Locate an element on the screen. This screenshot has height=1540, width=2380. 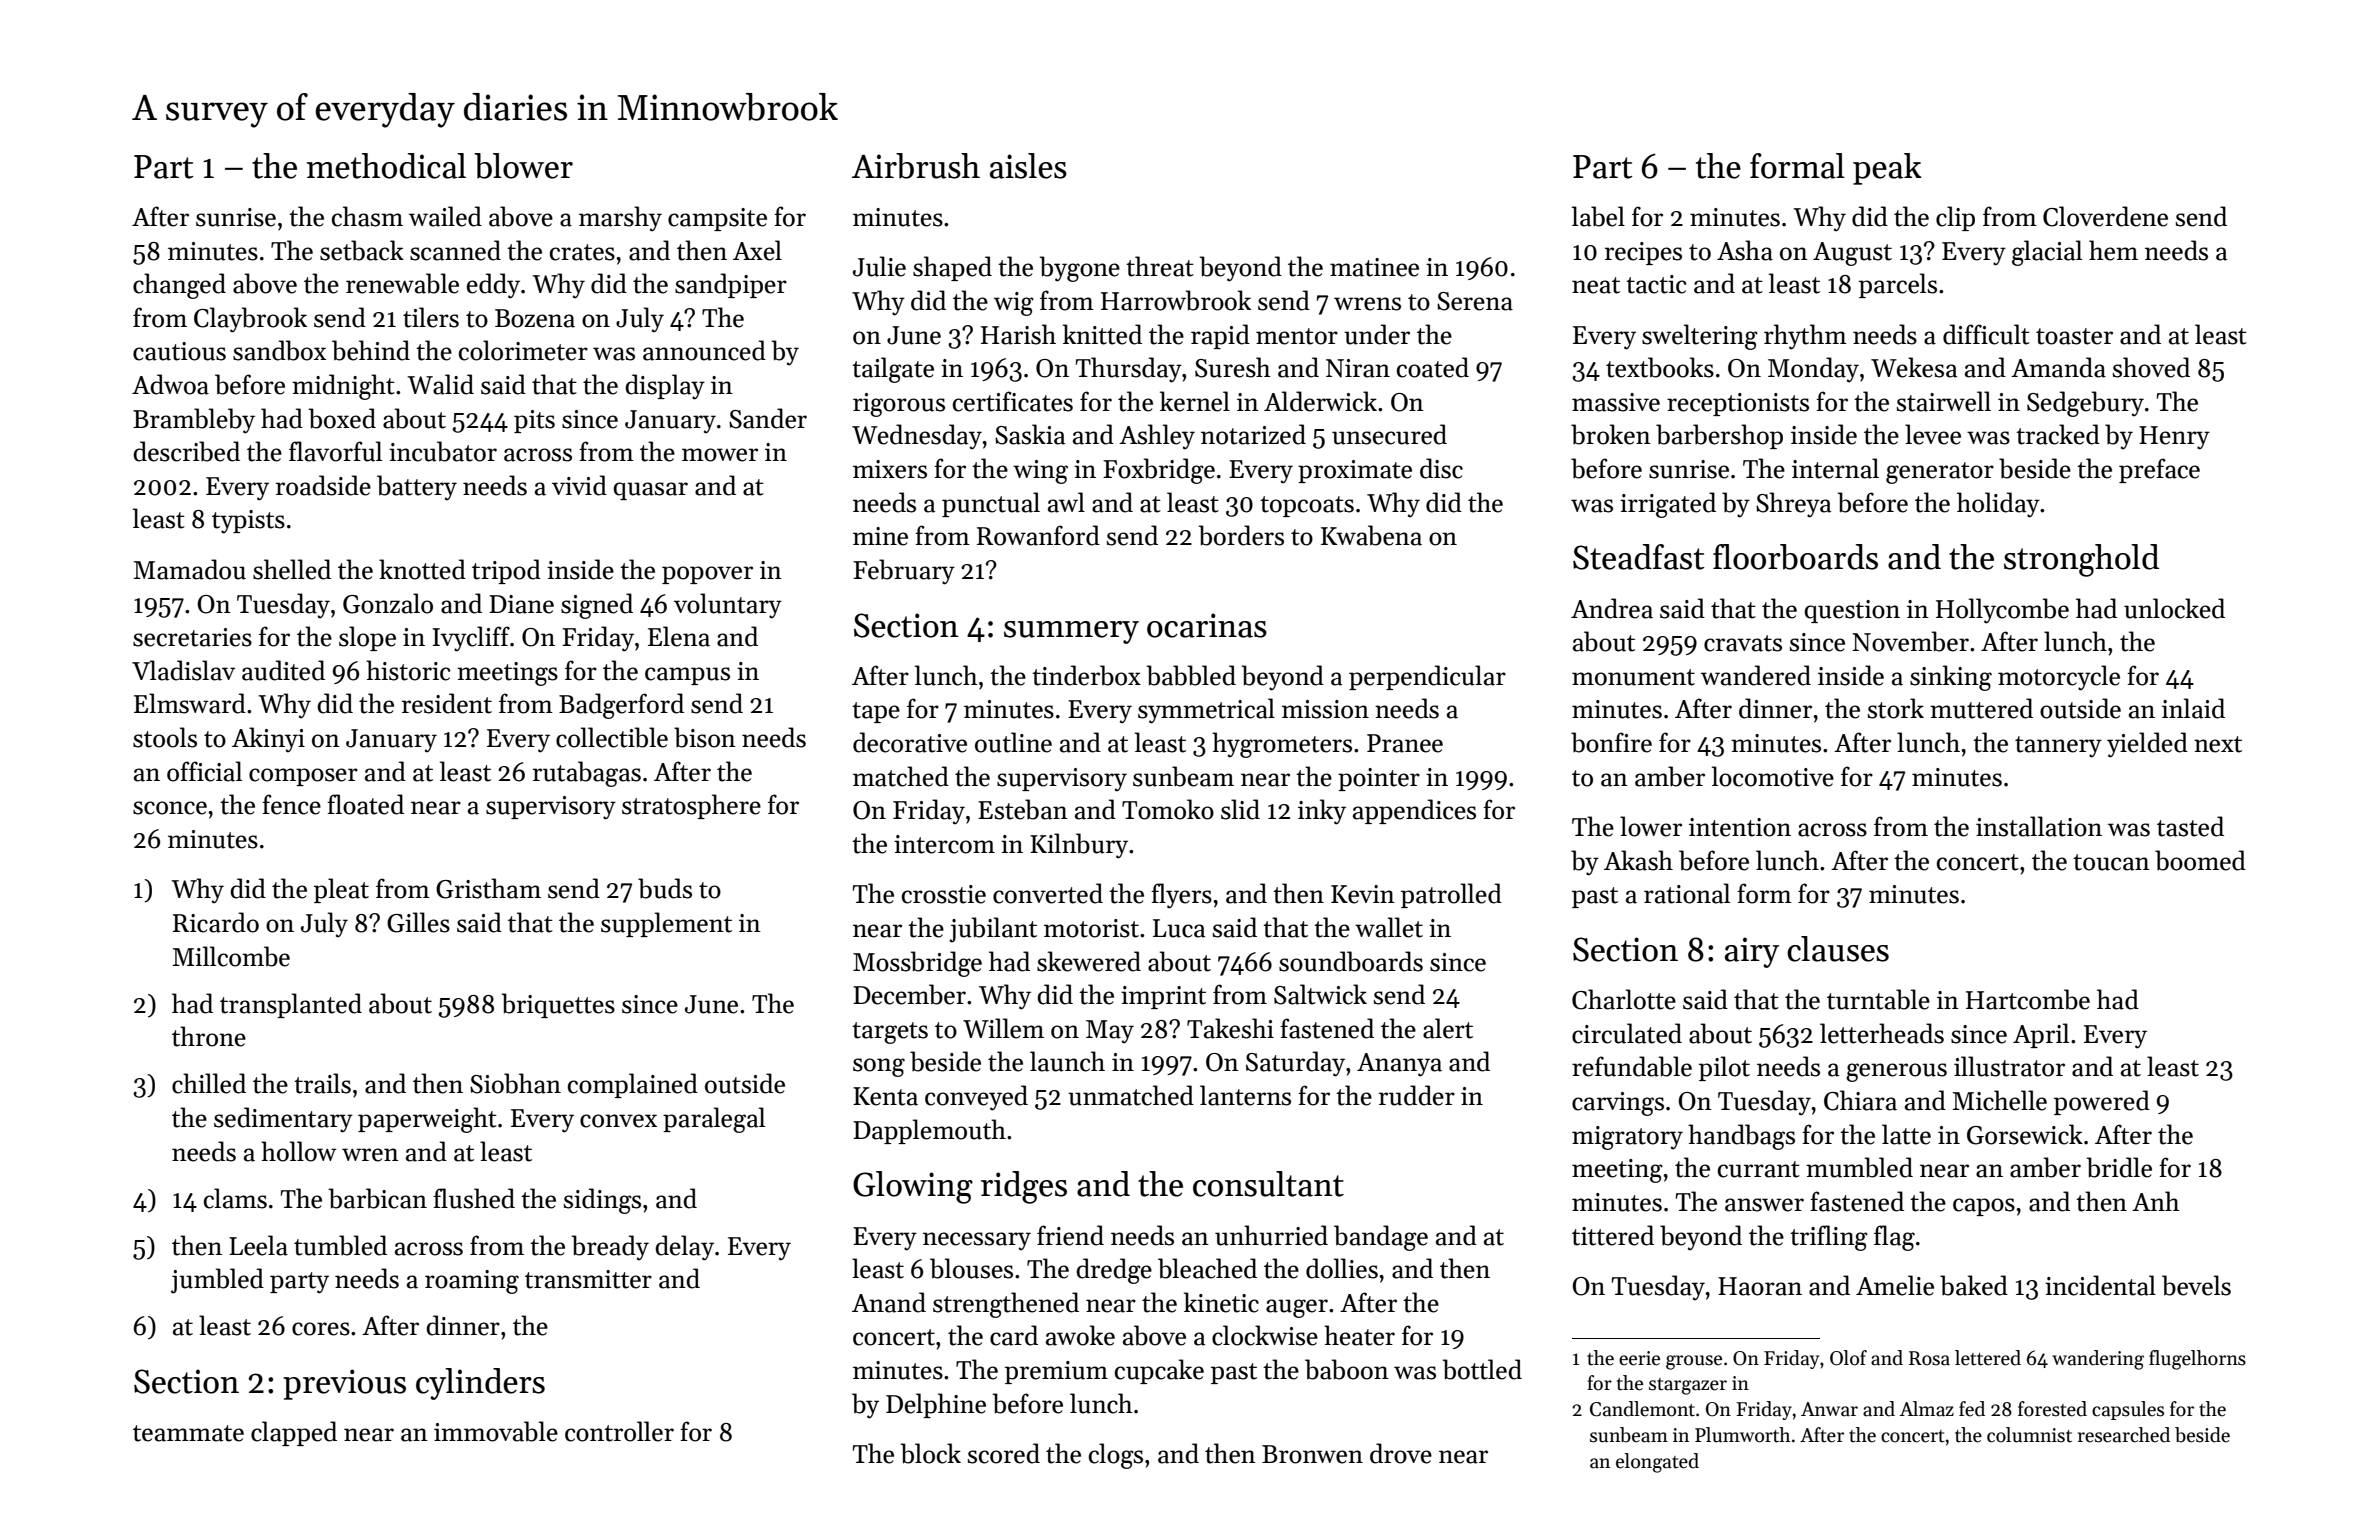
knitted is located at coordinates (1102, 334).
